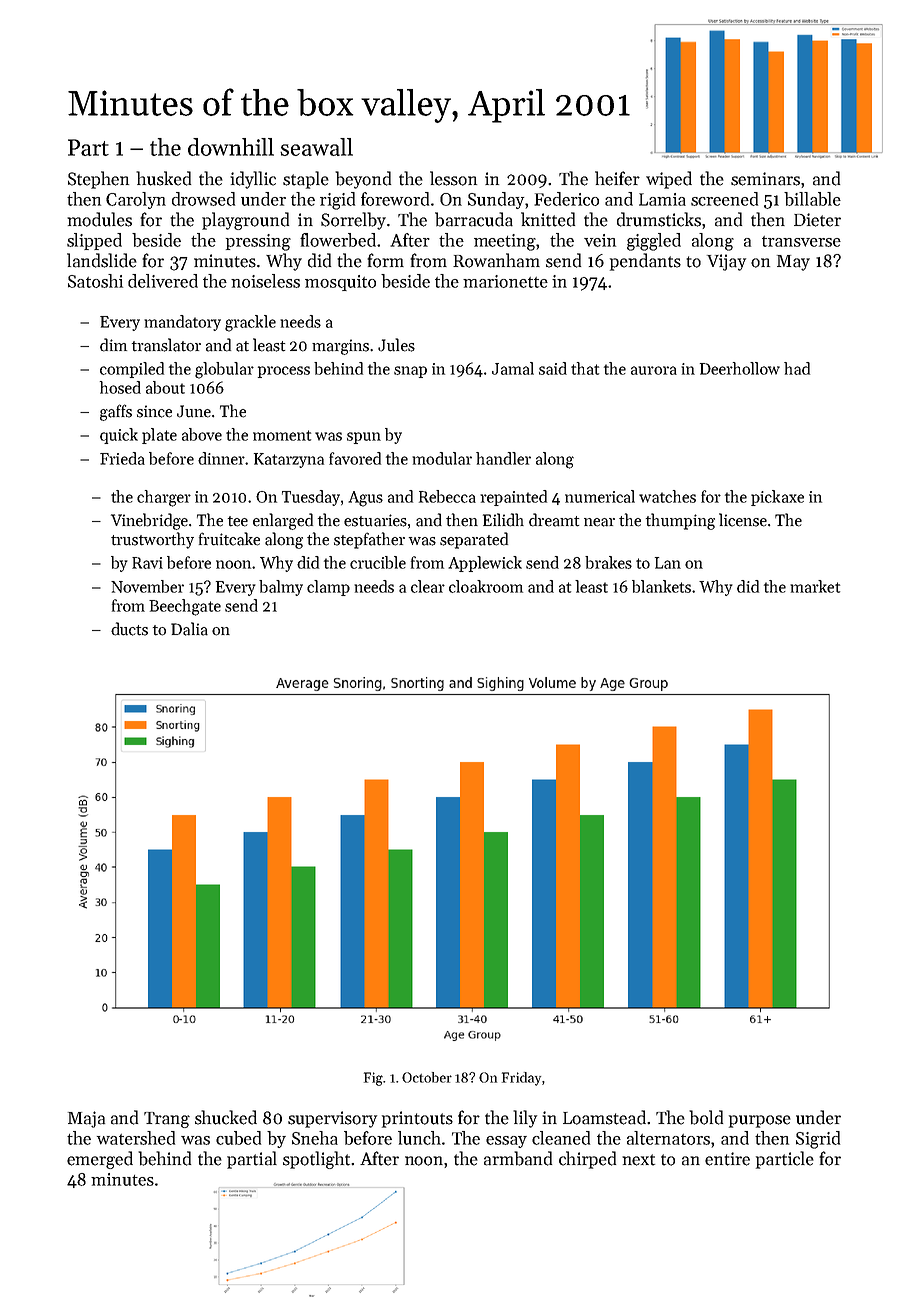  Describe the element at coordinates (815, 586) in the document. I see `market` at that location.
